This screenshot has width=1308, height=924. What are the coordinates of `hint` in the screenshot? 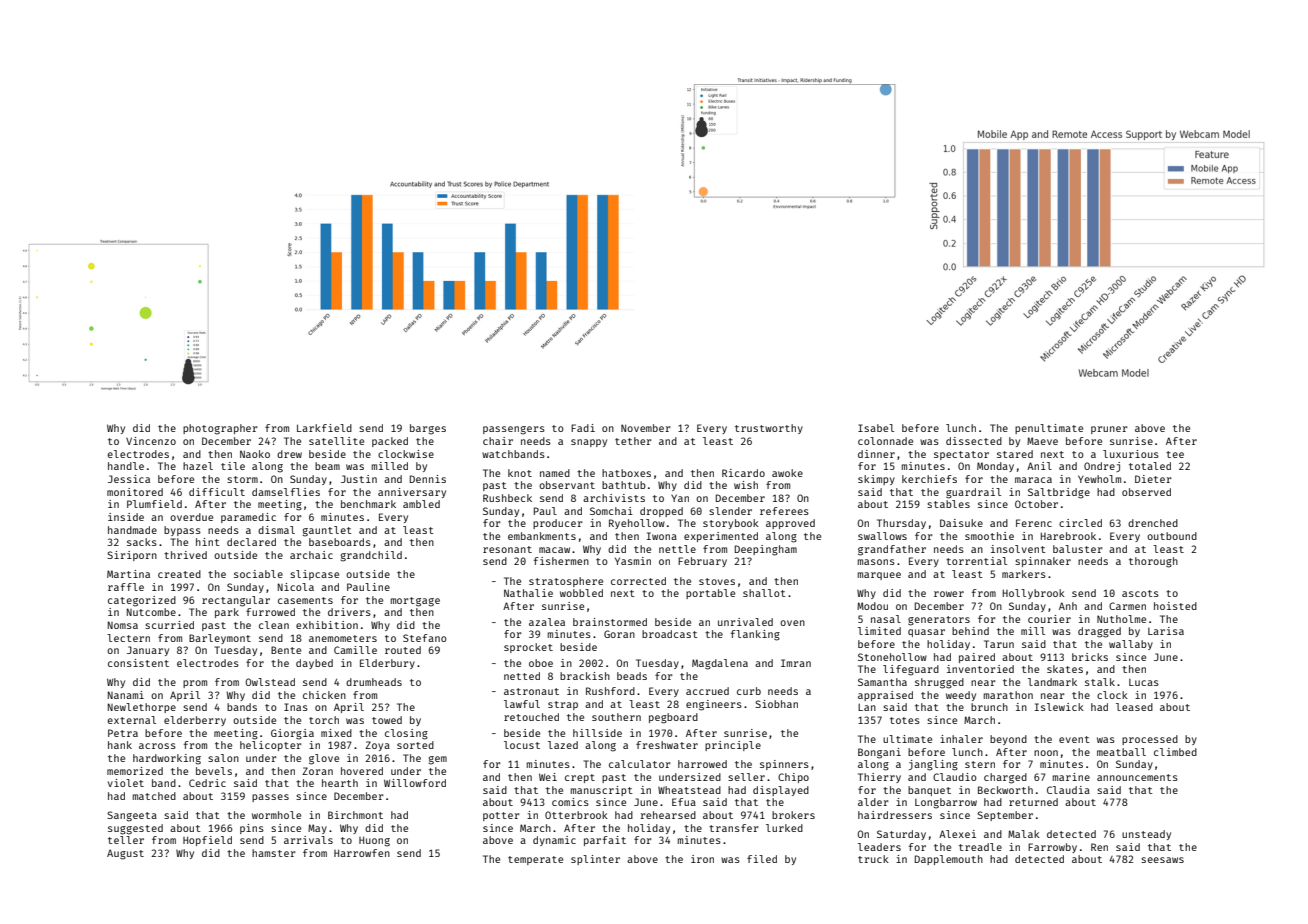 It's located at (208, 542).
